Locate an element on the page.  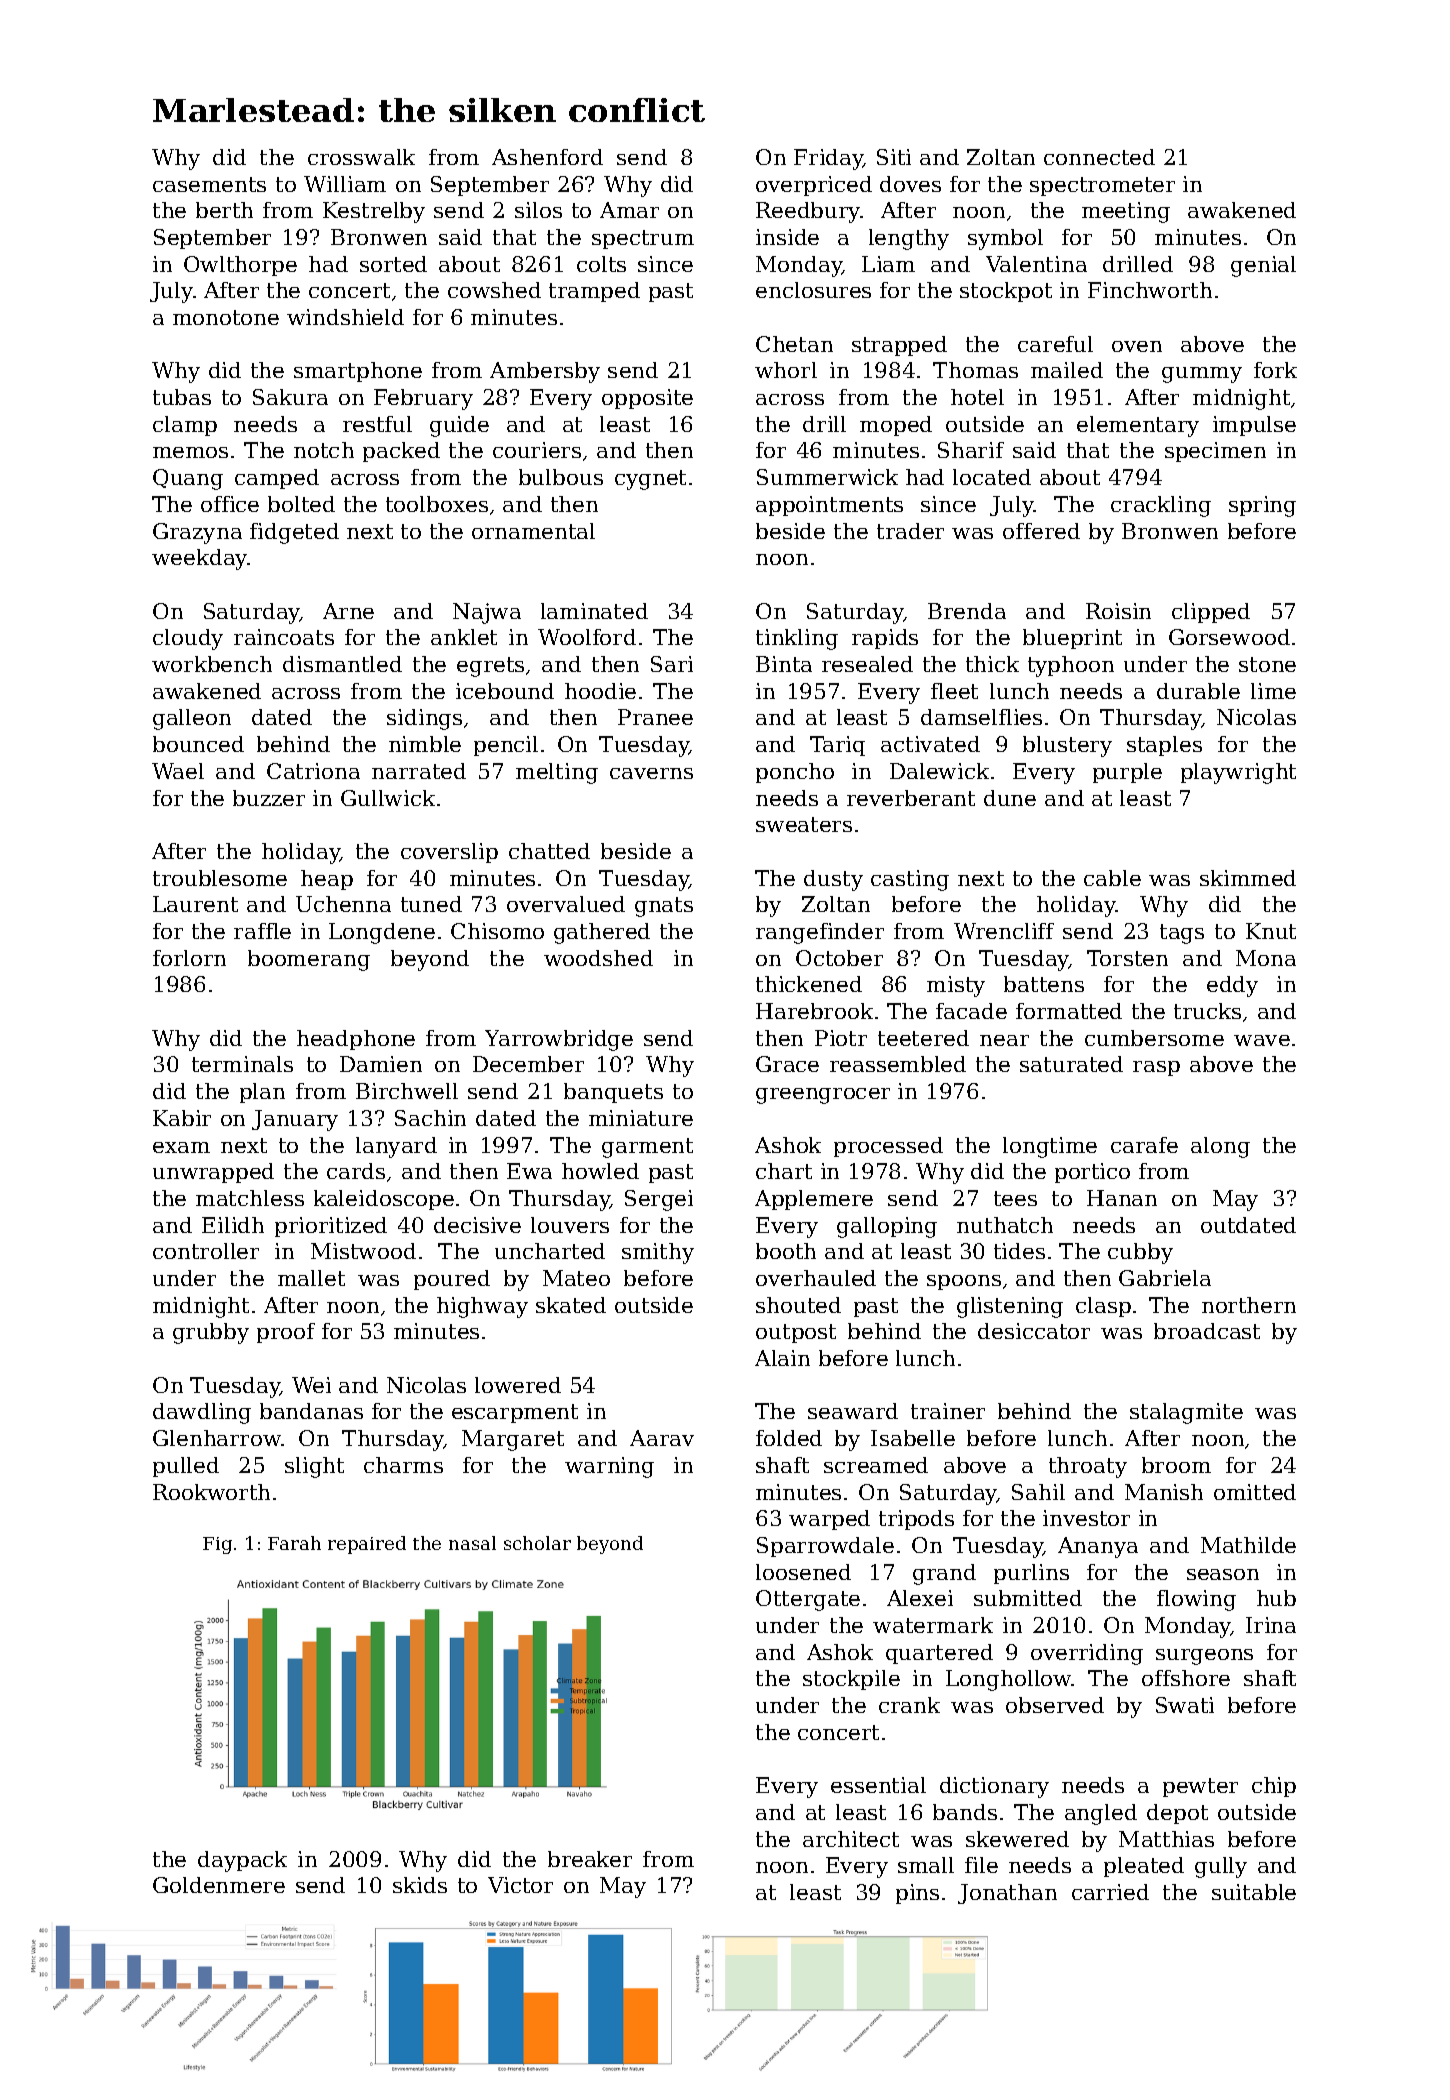
dismantled is located at coordinates (342, 664).
